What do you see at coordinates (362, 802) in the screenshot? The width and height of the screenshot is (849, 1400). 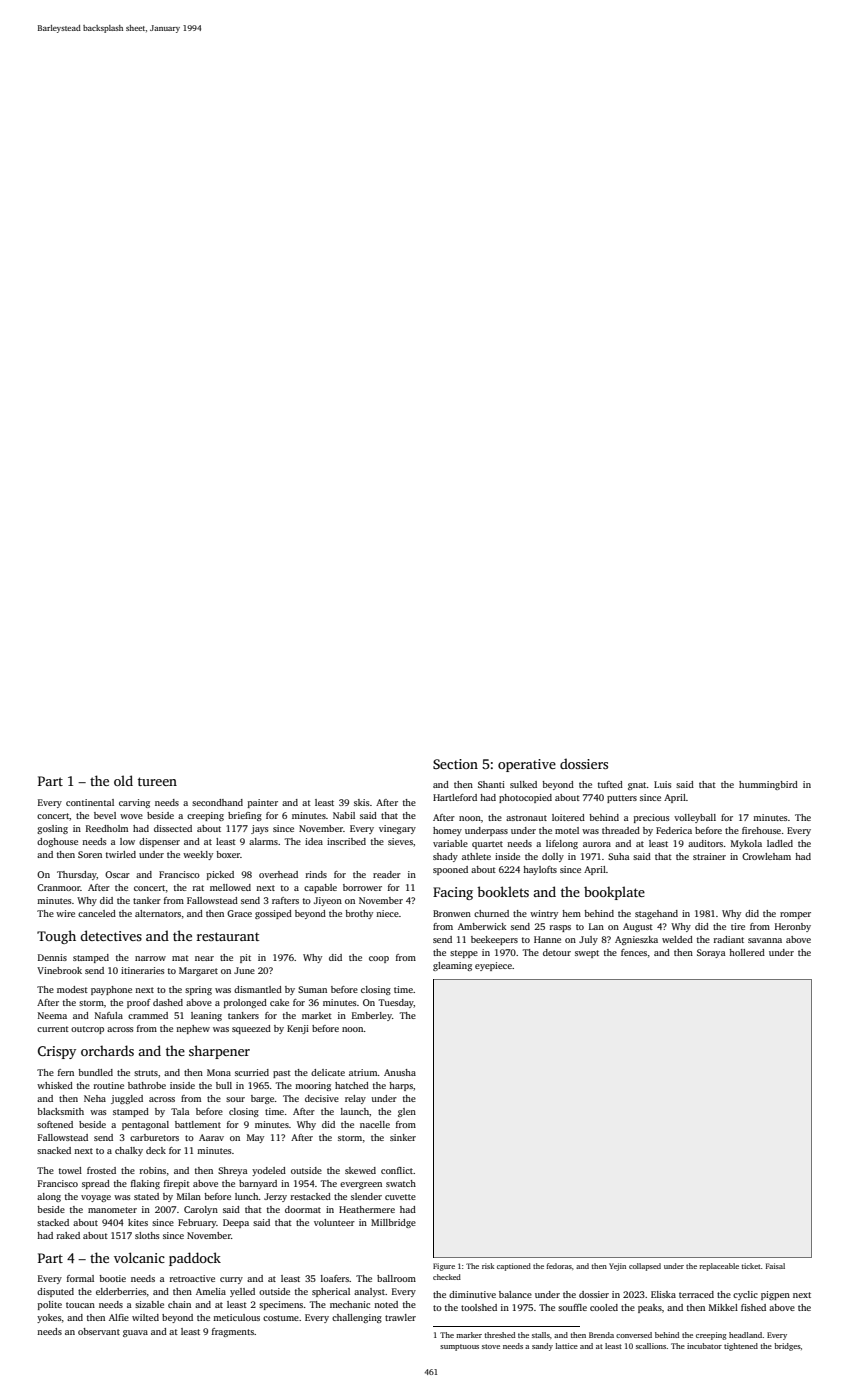 I see `skis` at bounding box center [362, 802].
